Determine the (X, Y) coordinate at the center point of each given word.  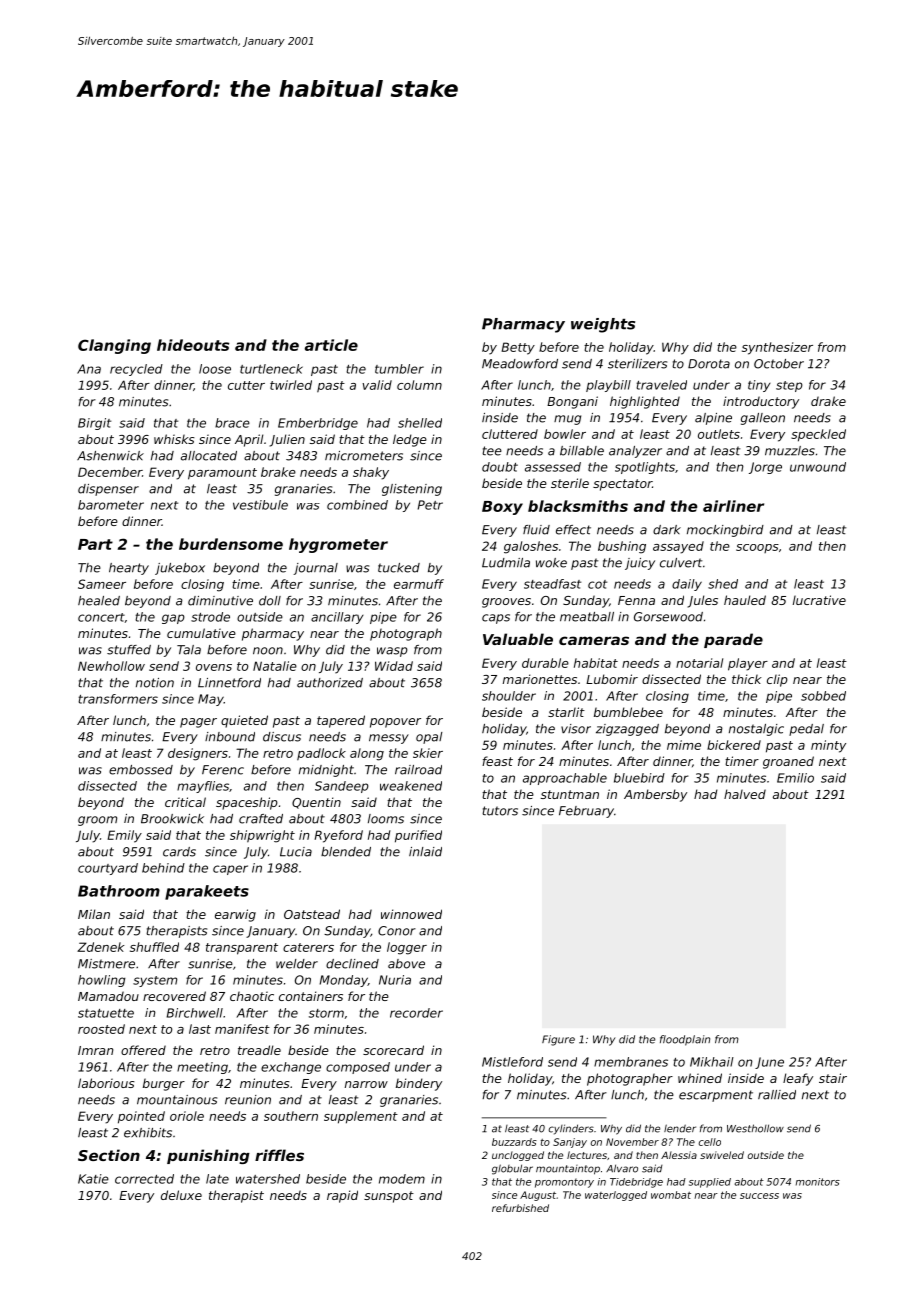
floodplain (685, 1040)
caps (496, 619)
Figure (558, 1040)
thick (747, 679)
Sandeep (342, 787)
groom (97, 821)
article (331, 345)
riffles (279, 1155)
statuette (106, 1013)
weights (603, 325)
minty (828, 746)
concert (101, 617)
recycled (136, 370)
